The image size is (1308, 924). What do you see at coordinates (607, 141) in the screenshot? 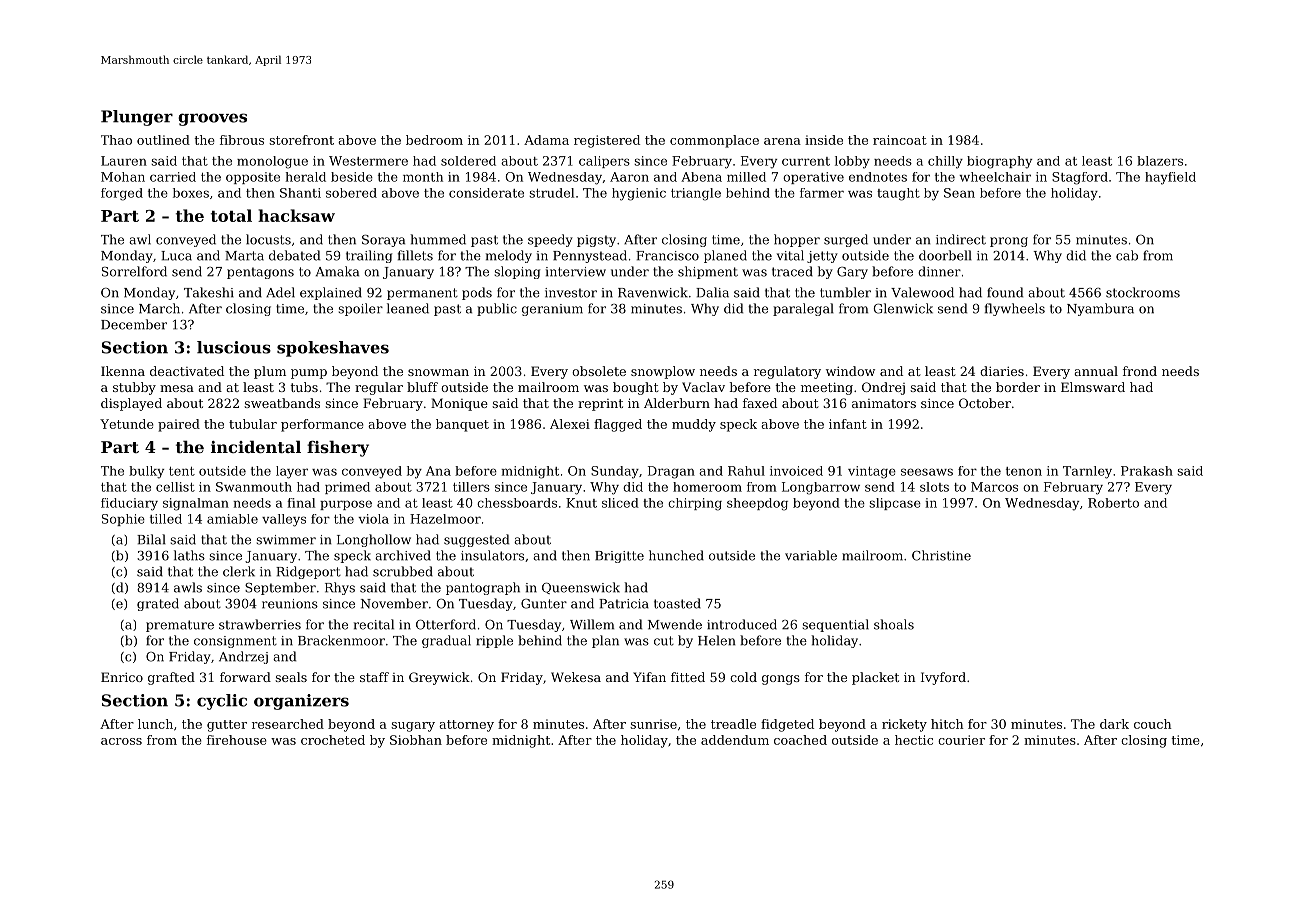
I see `registered` at bounding box center [607, 141].
